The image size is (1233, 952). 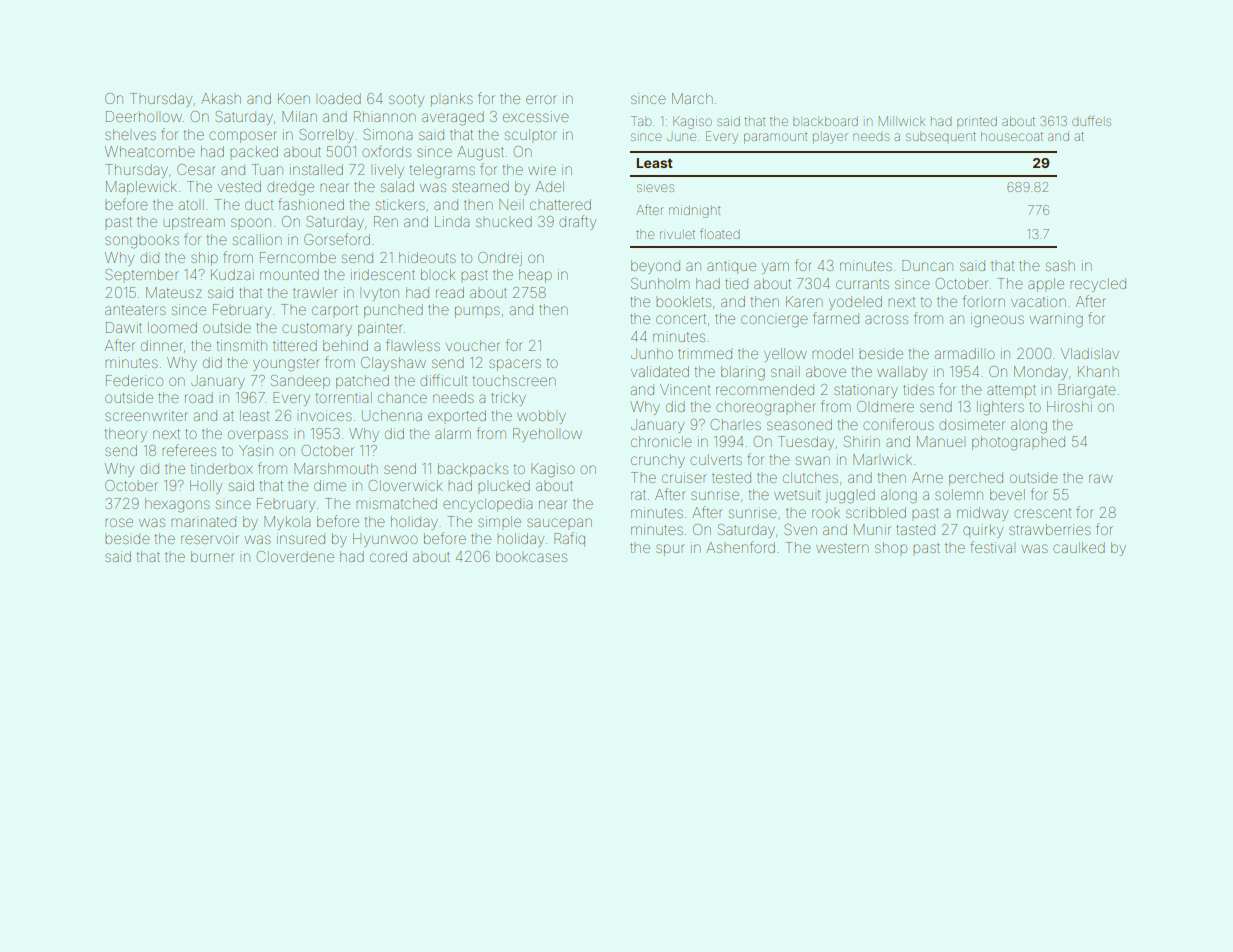 What do you see at coordinates (213, 556) in the screenshot?
I see `burner` at bounding box center [213, 556].
